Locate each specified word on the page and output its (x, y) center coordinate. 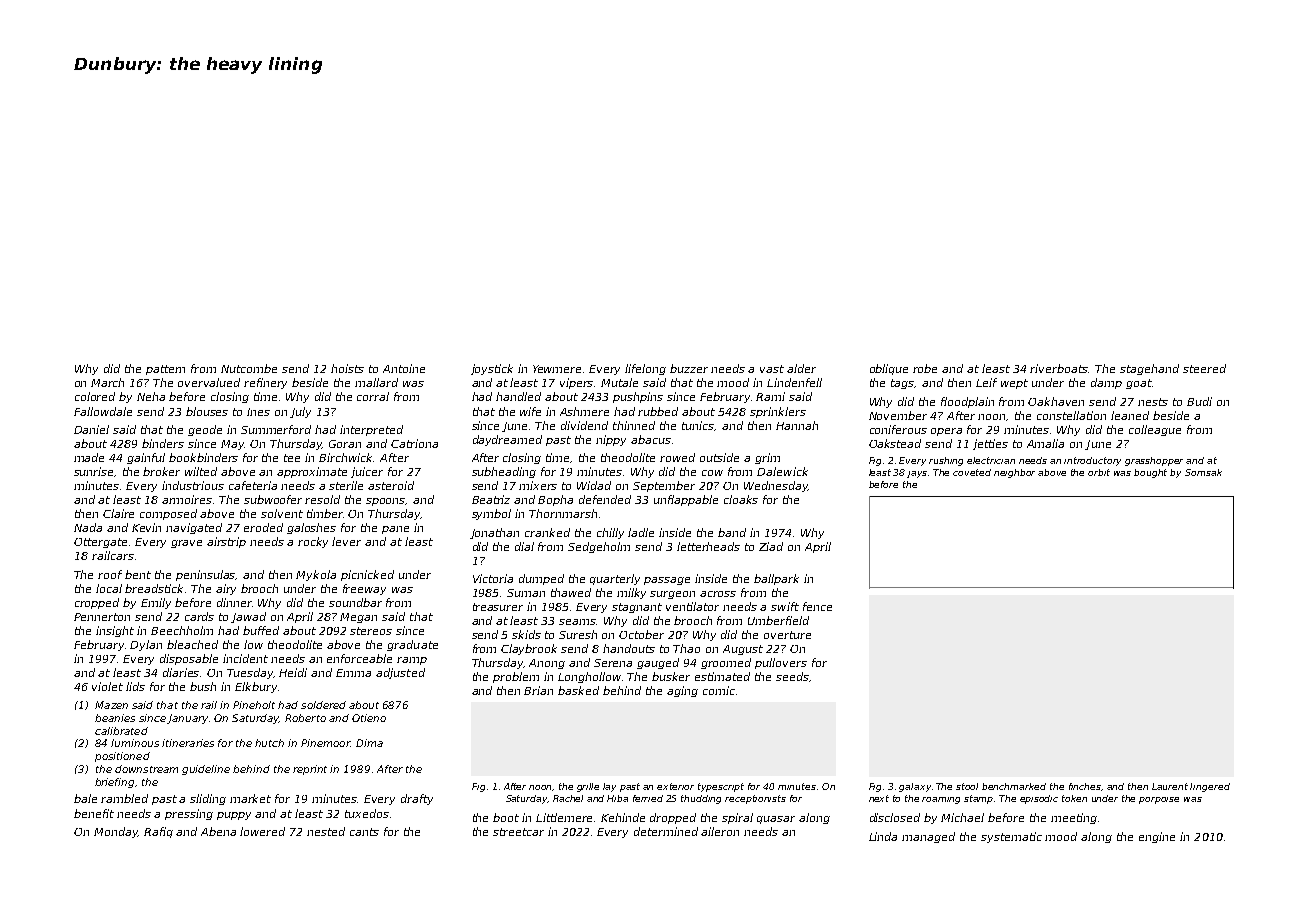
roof (110, 574)
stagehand (1149, 369)
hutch (269, 743)
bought (1150, 473)
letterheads (708, 546)
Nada (88, 527)
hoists (347, 368)
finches (1085, 787)
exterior (675, 786)
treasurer (498, 607)
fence (817, 606)
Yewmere (557, 369)
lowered (262, 831)
